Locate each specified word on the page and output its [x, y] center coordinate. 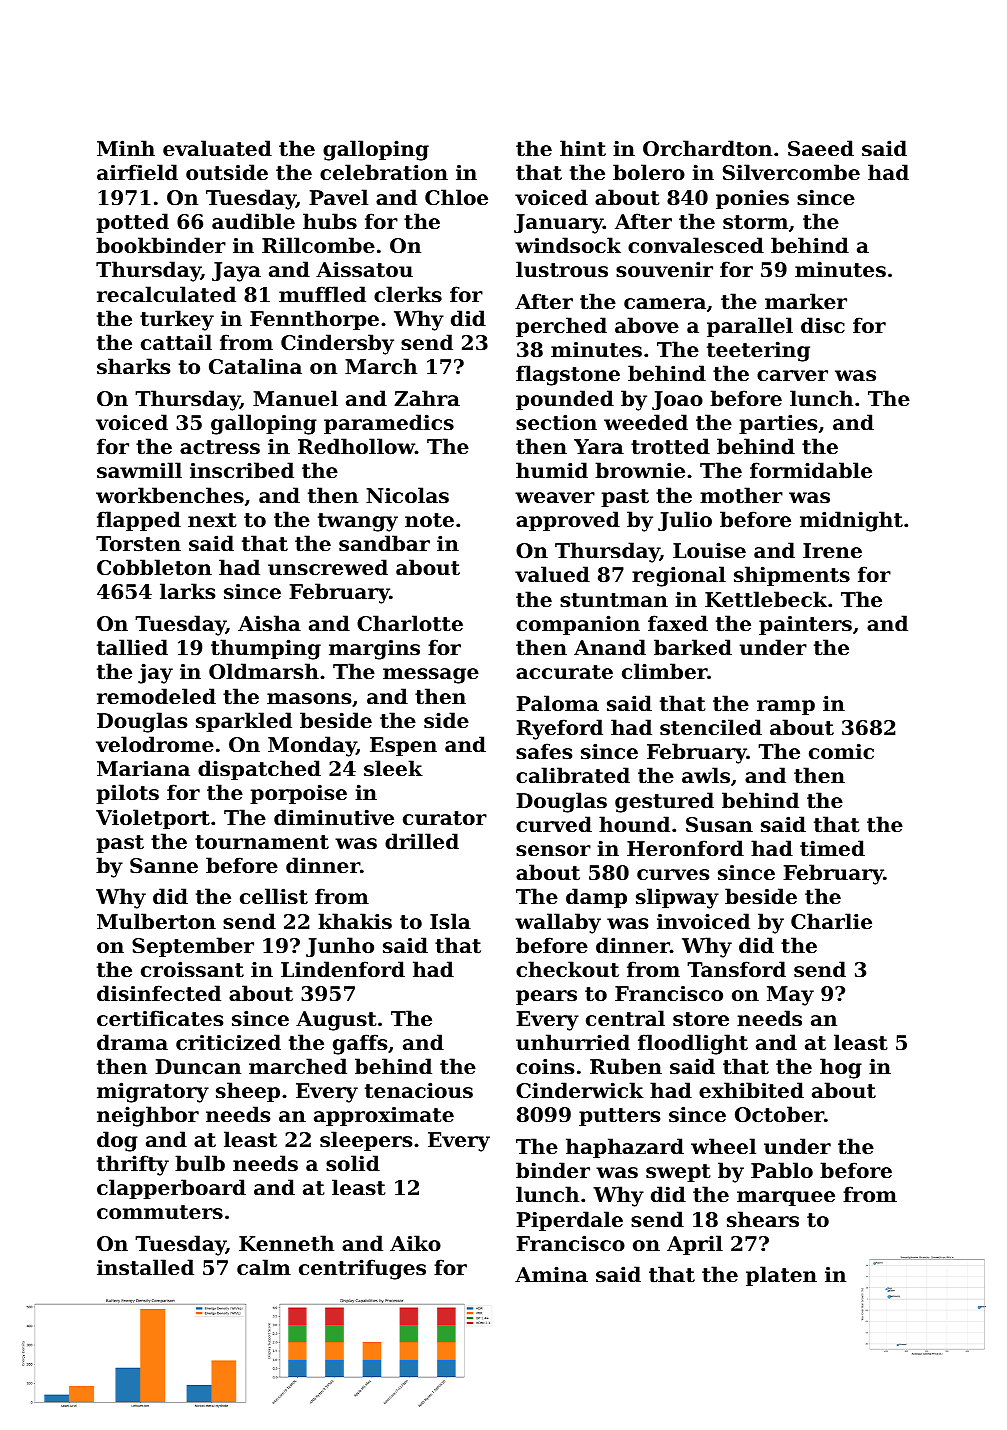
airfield [137, 172]
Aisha [269, 623]
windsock [568, 245]
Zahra [427, 398]
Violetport [153, 819]
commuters [160, 1212]
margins [374, 650]
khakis [355, 921]
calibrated [573, 775]
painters [805, 625]
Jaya [236, 272]
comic [841, 751]
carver [792, 376]
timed [832, 848]
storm [755, 222]
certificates [160, 1018]
